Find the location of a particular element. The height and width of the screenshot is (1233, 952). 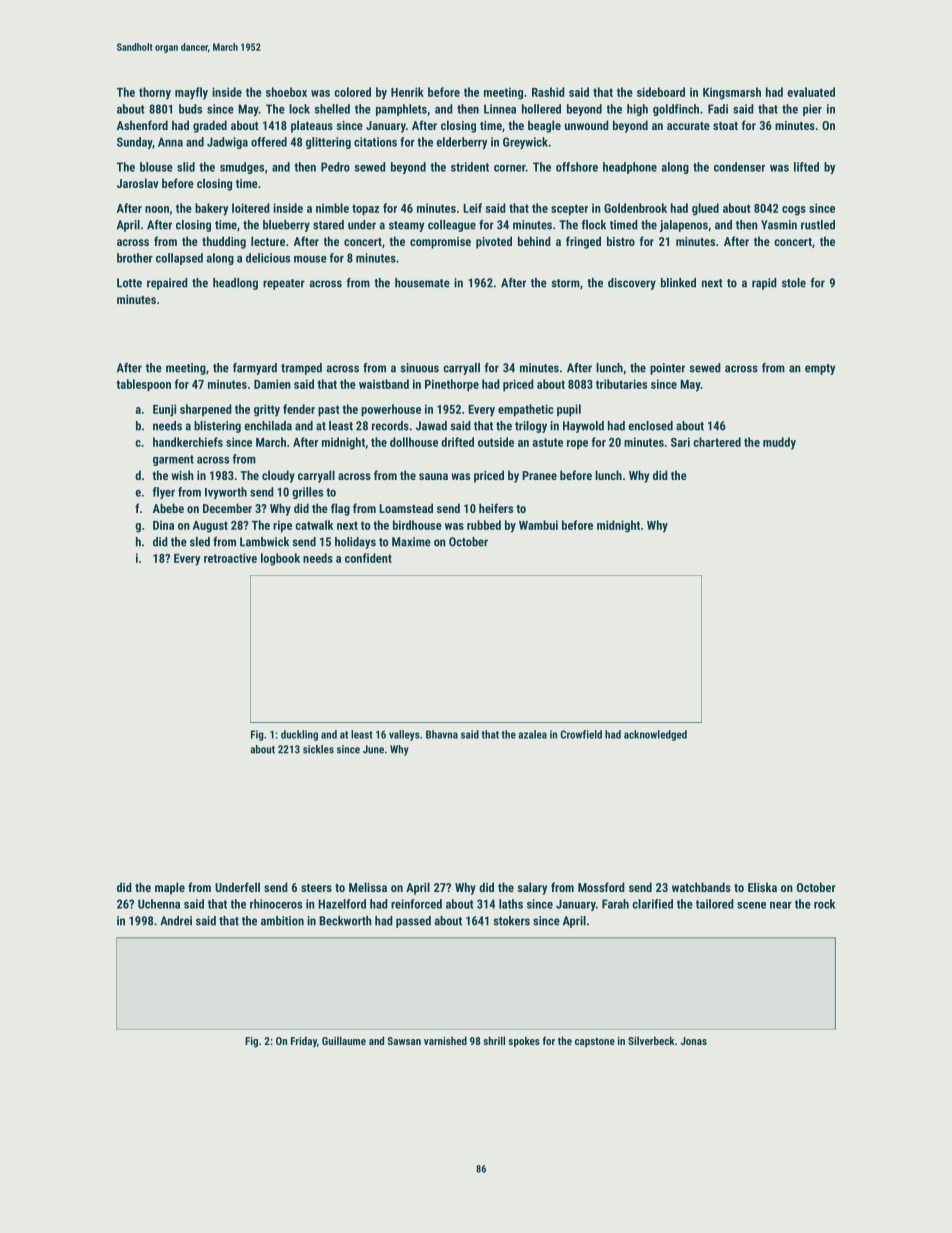

Maxime is located at coordinates (411, 542).
